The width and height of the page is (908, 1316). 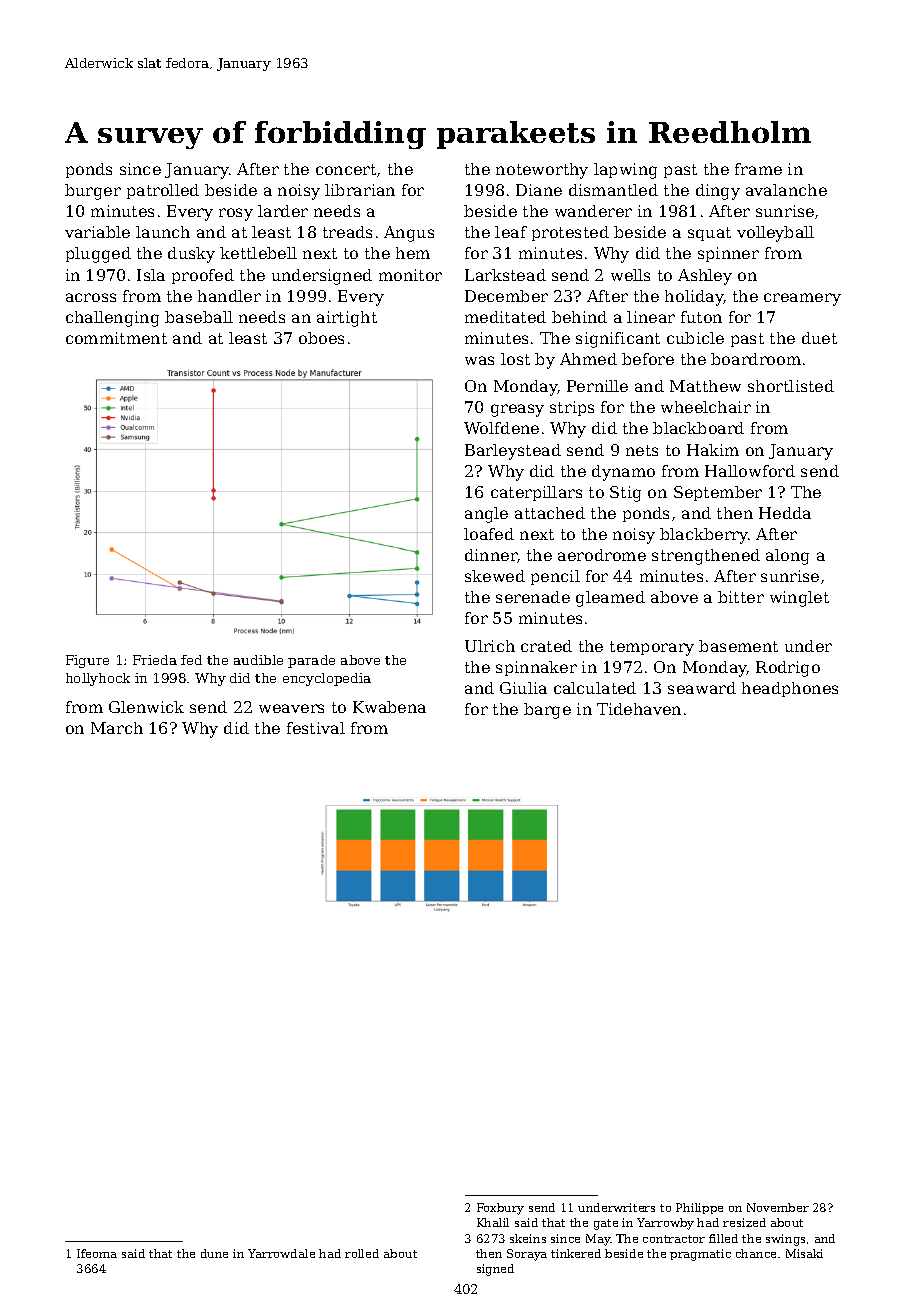 What do you see at coordinates (97, 1253) in the page?
I see `Ifeoma` at bounding box center [97, 1253].
